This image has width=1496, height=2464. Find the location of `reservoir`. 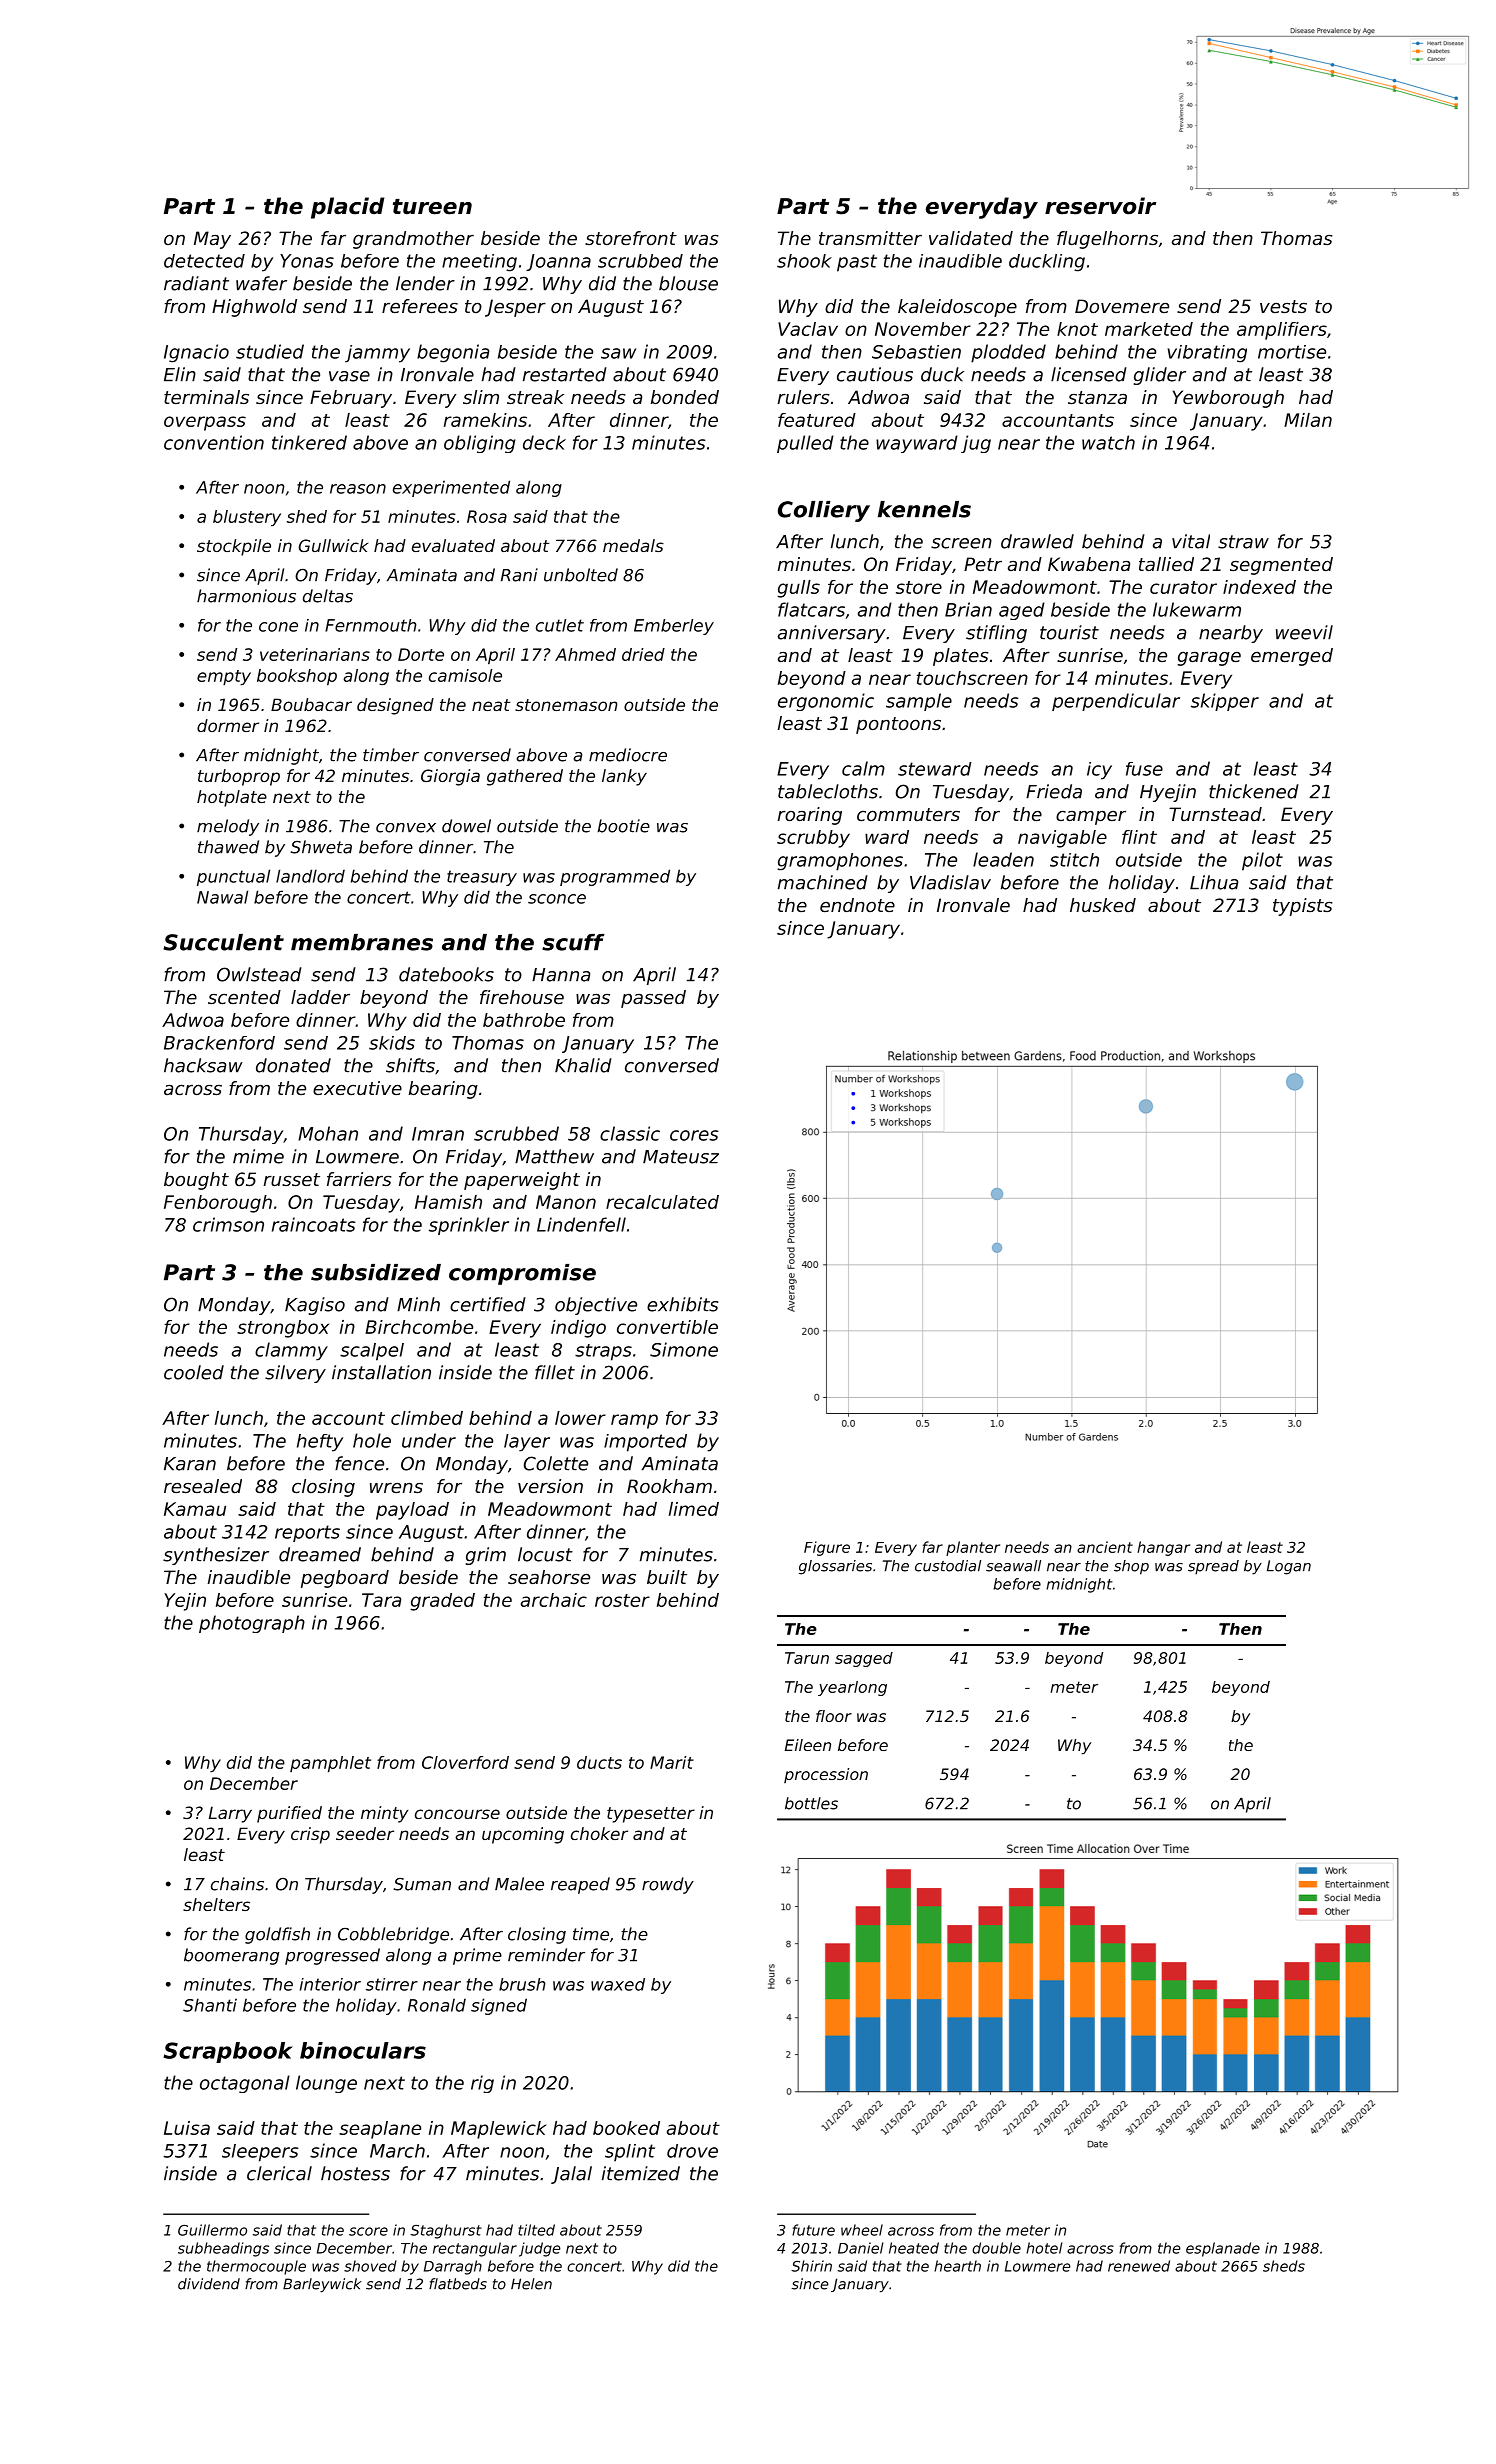

reservoir is located at coordinates (1100, 206).
